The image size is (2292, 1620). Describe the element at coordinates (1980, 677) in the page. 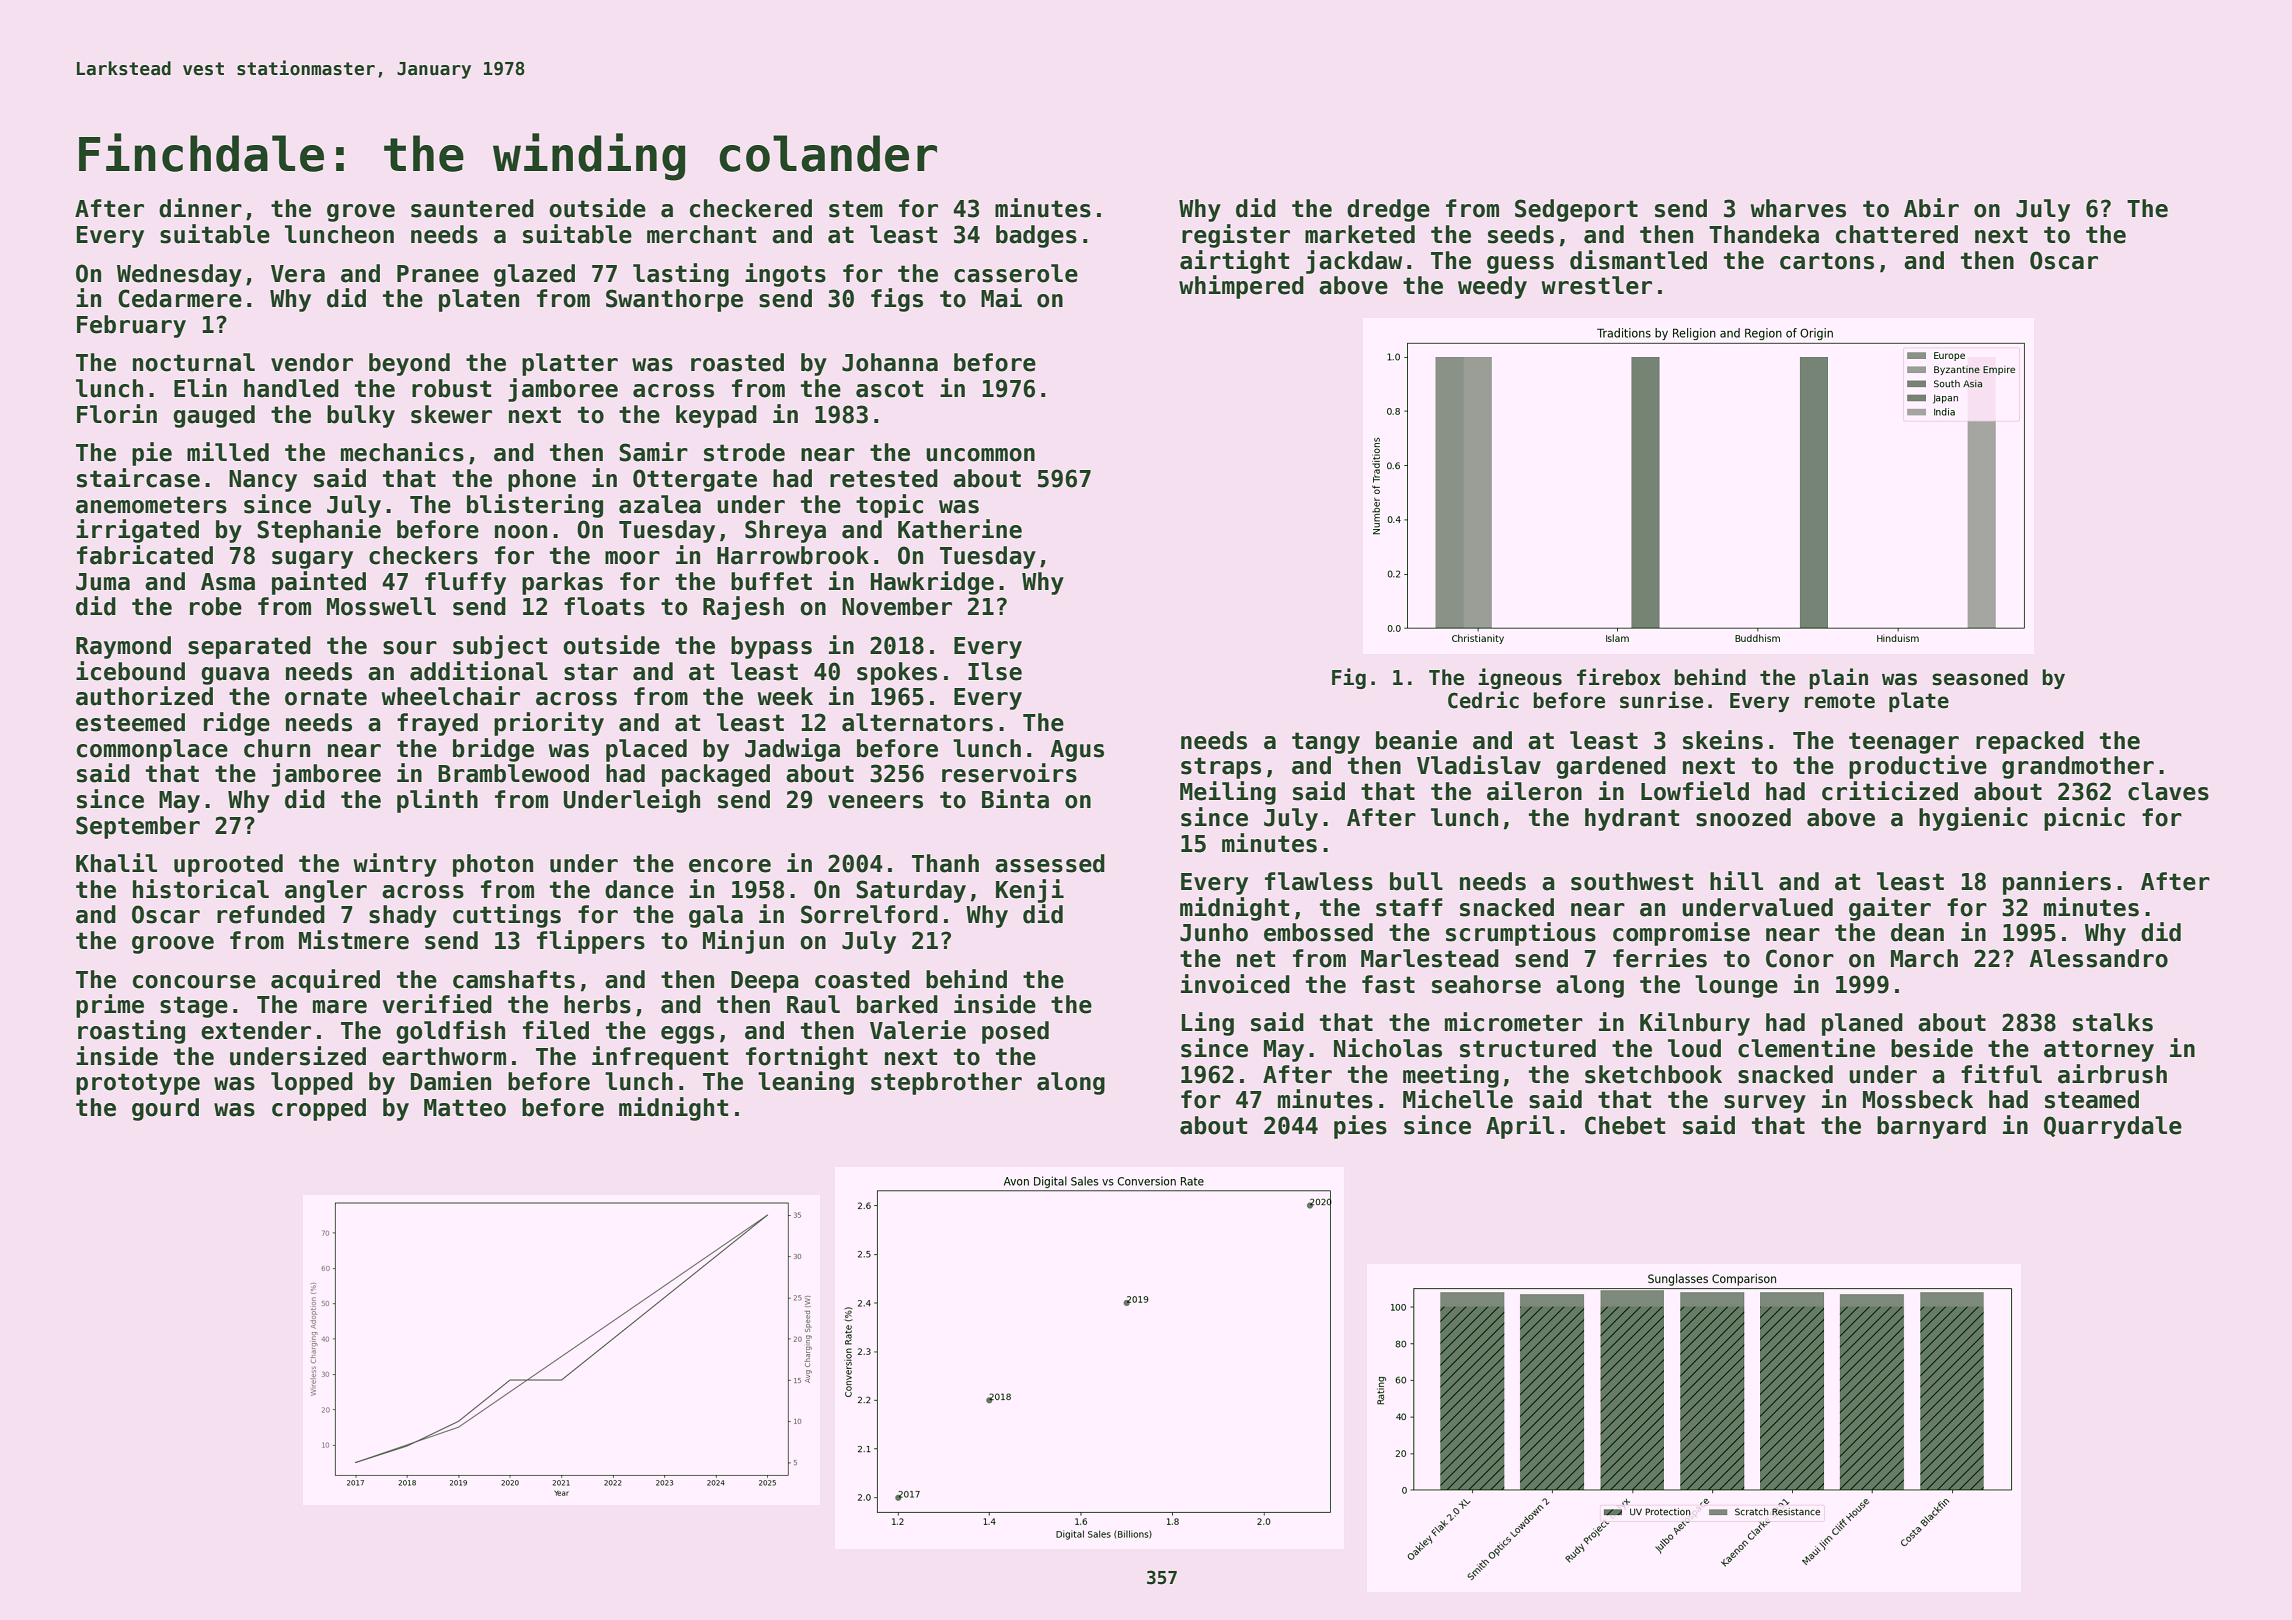

I see `seasoned` at that location.
